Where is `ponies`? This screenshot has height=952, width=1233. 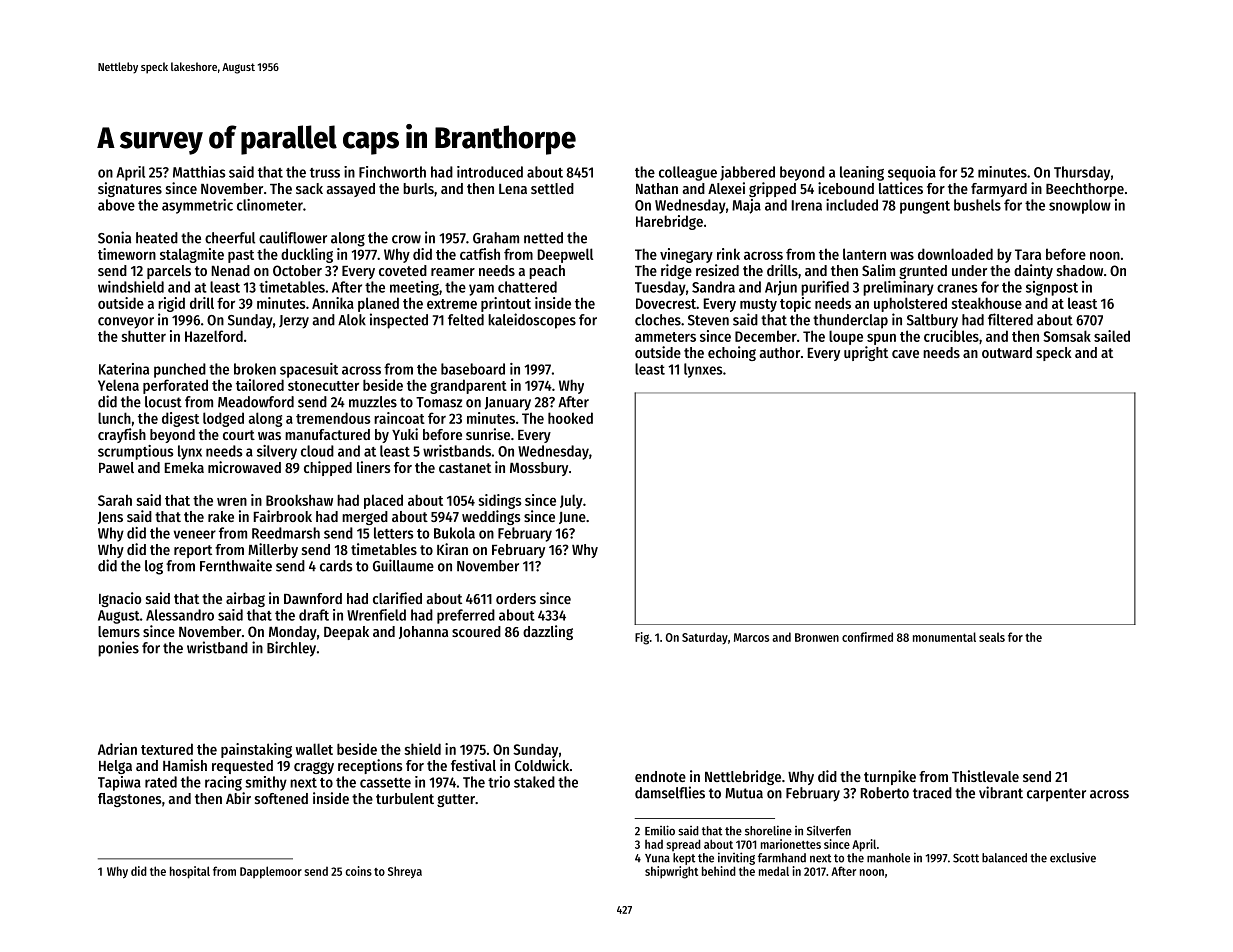 ponies is located at coordinates (118, 649).
